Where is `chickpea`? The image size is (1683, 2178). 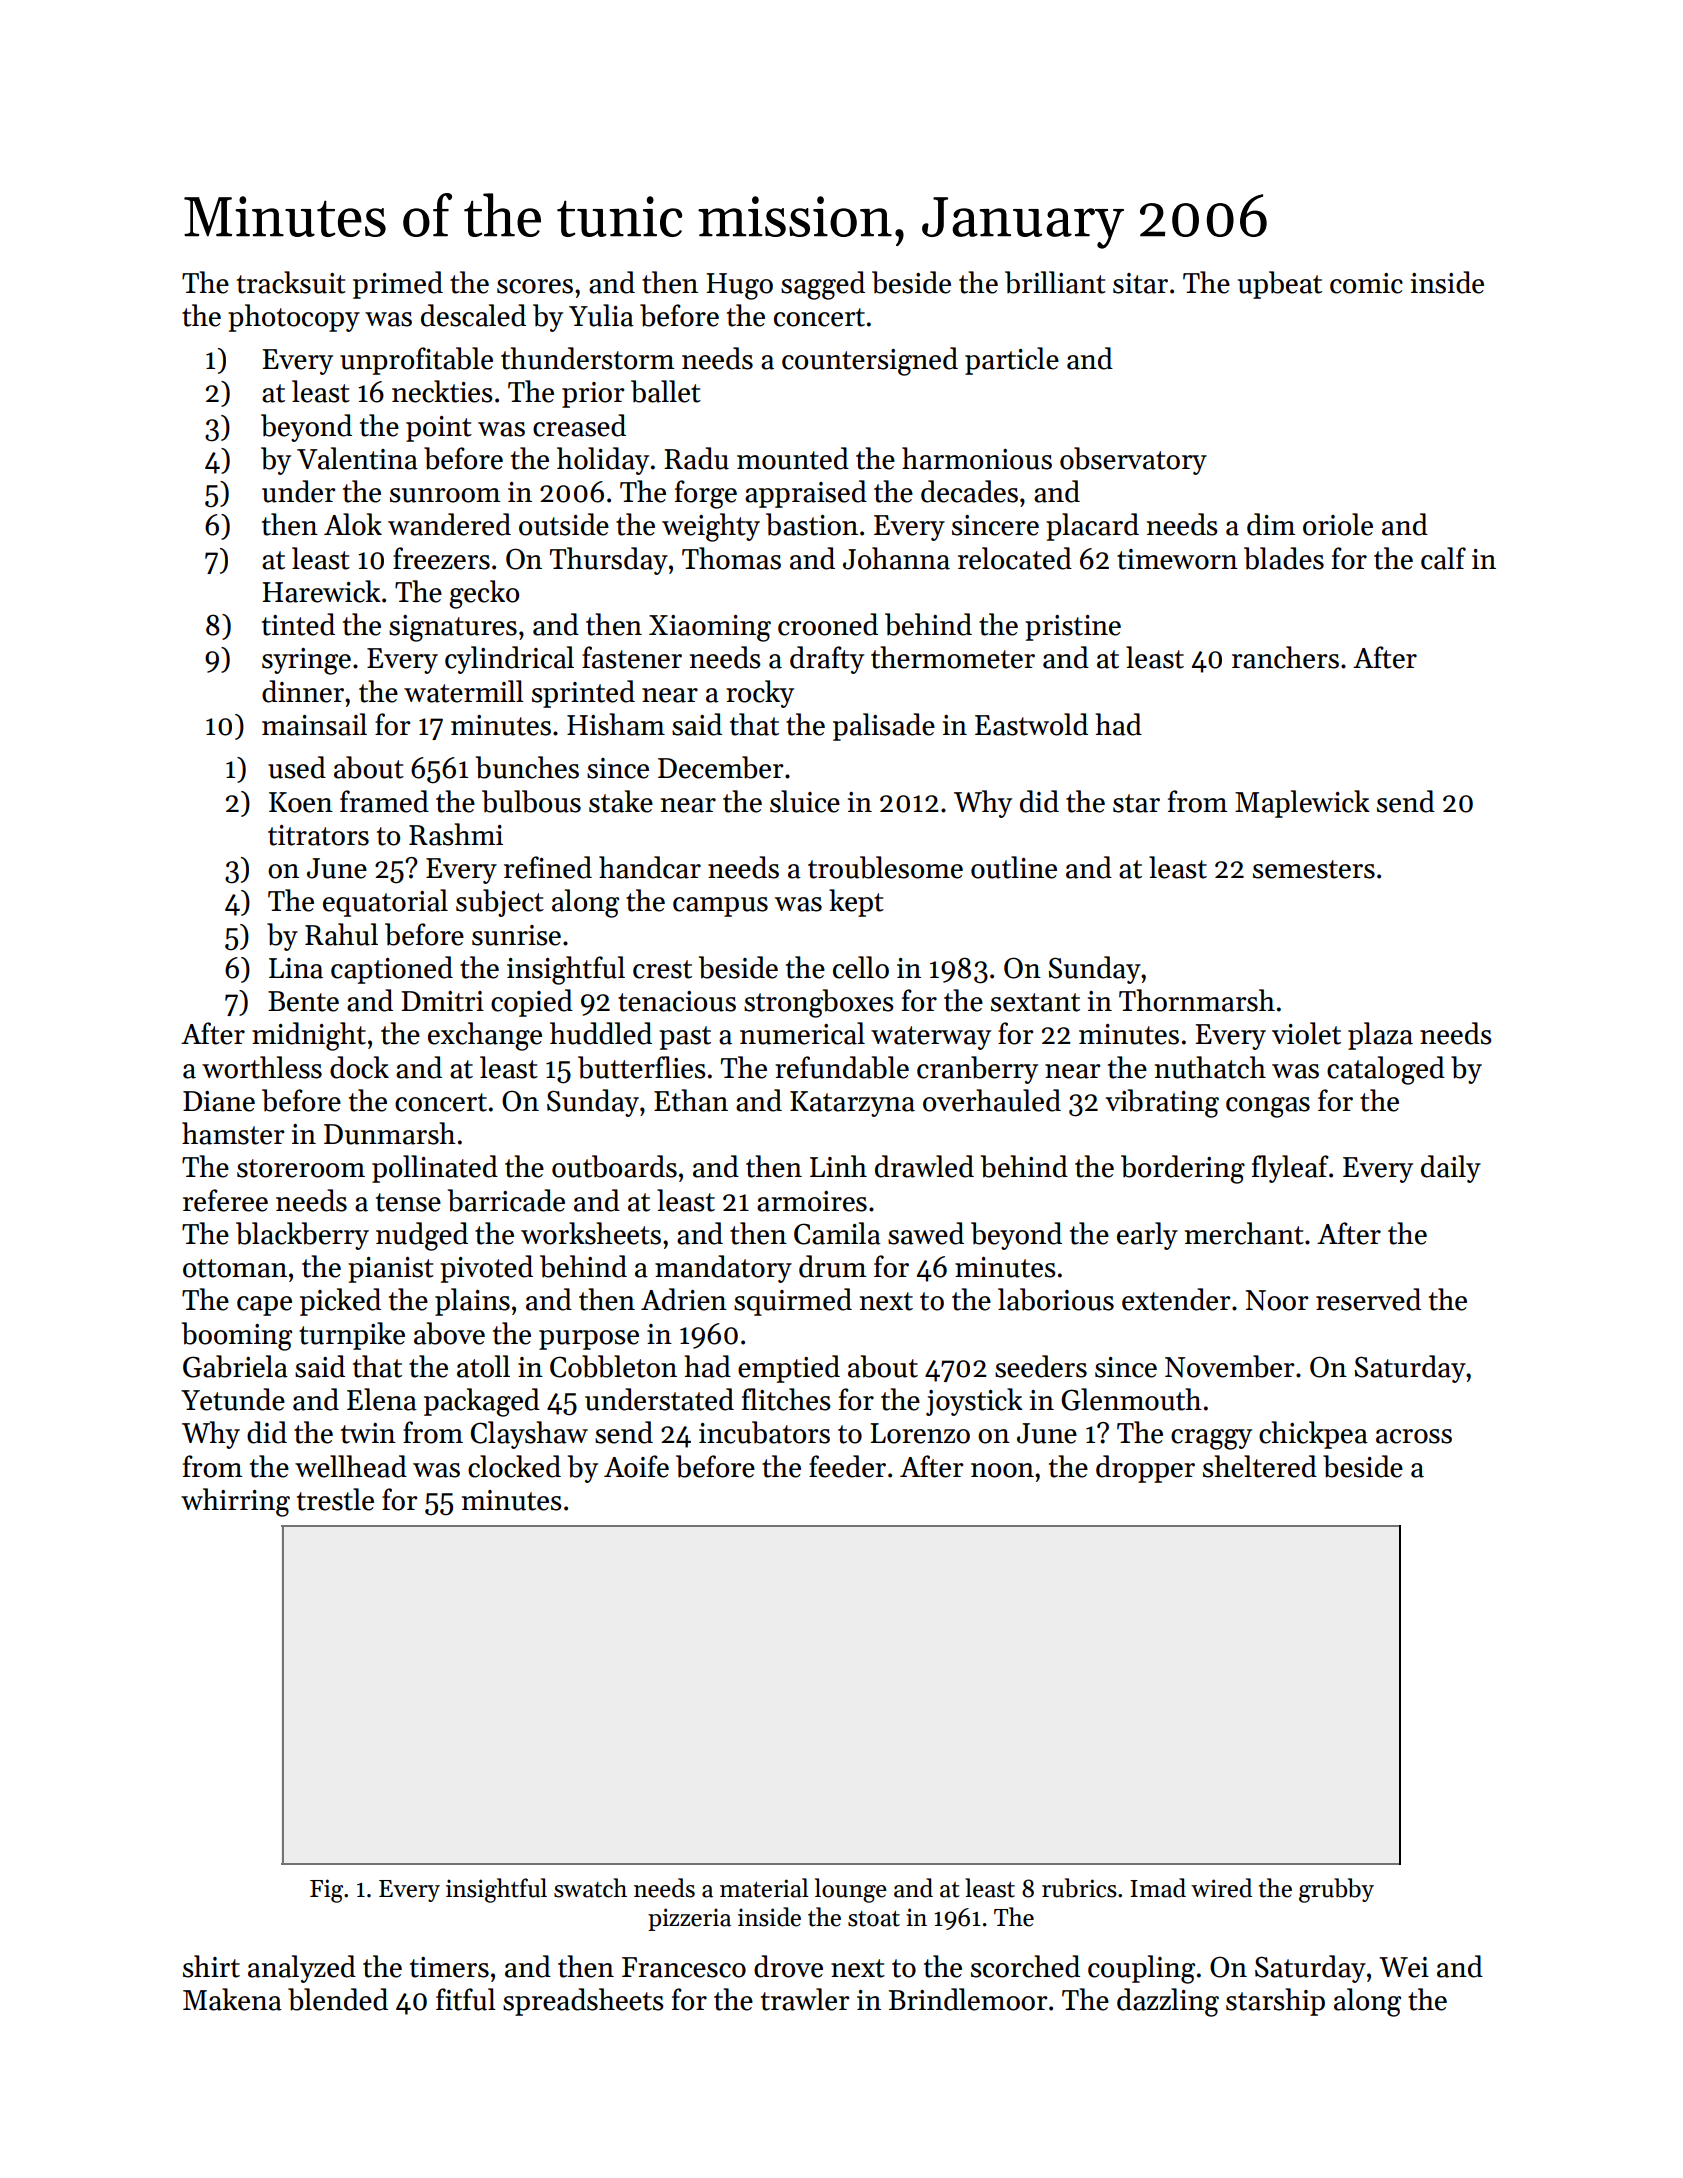 chickpea is located at coordinates (1313, 1435).
